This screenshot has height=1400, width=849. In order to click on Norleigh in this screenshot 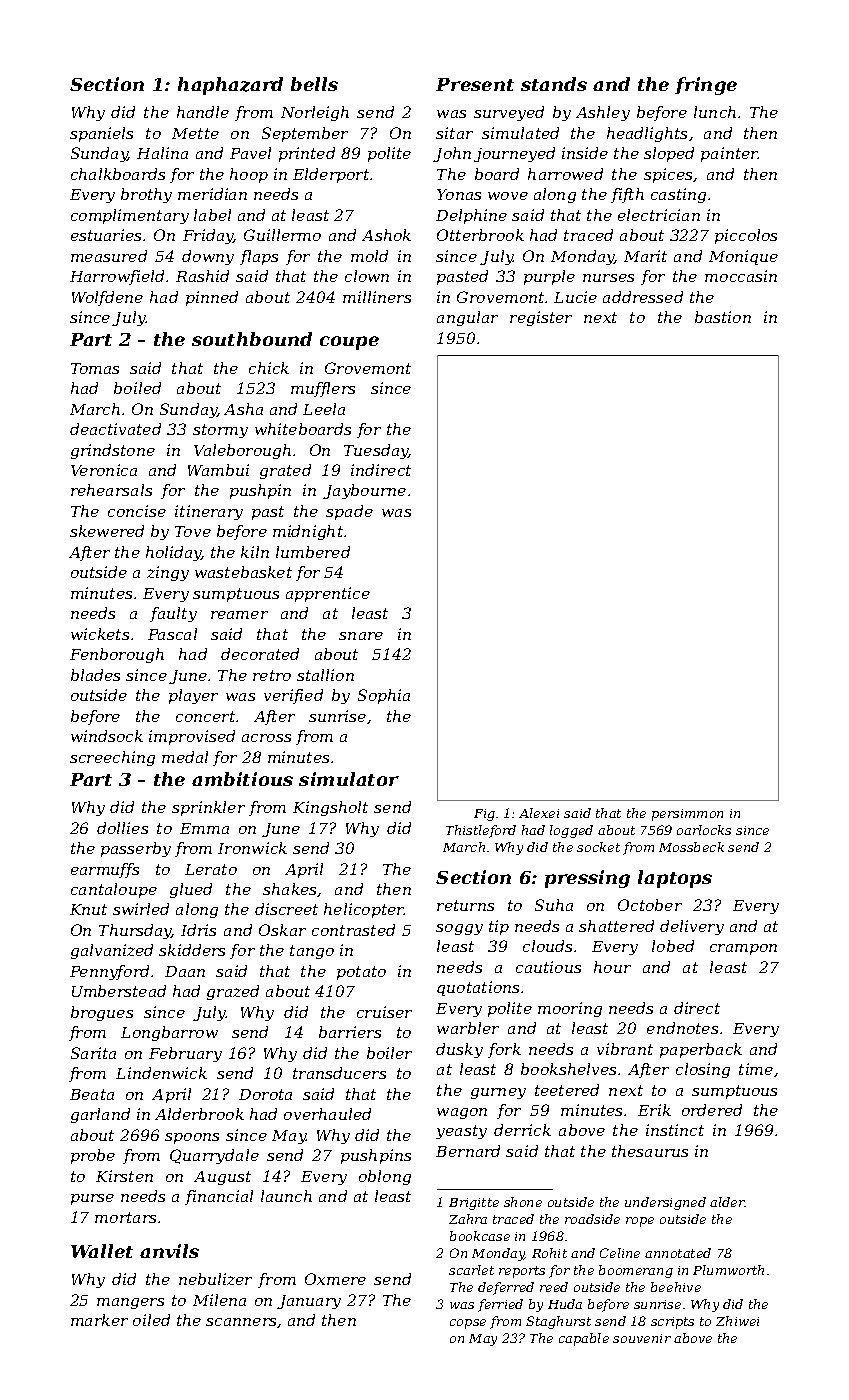, I will do `click(315, 113)`.
